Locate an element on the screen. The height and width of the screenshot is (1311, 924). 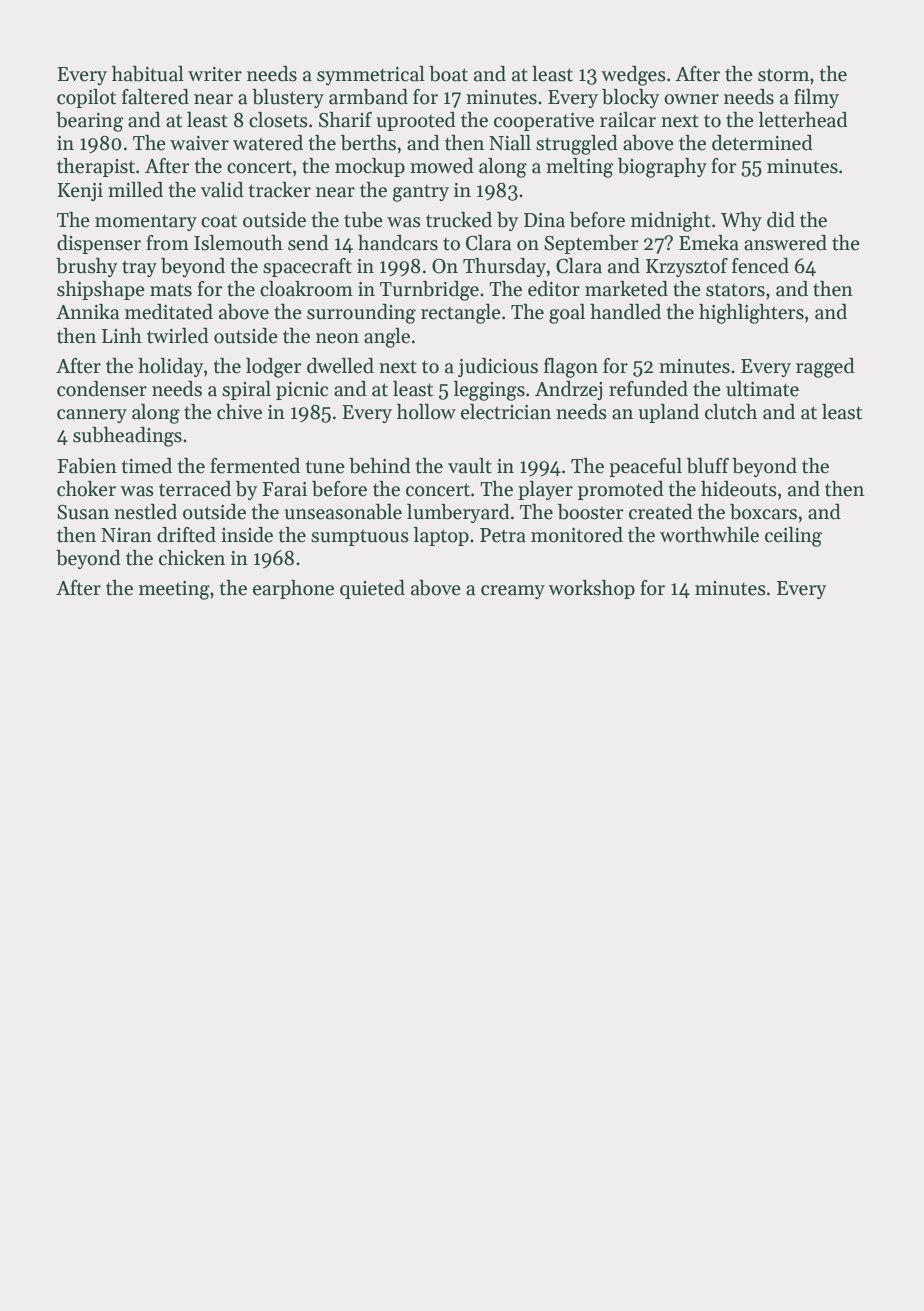
determined is located at coordinates (762, 143).
